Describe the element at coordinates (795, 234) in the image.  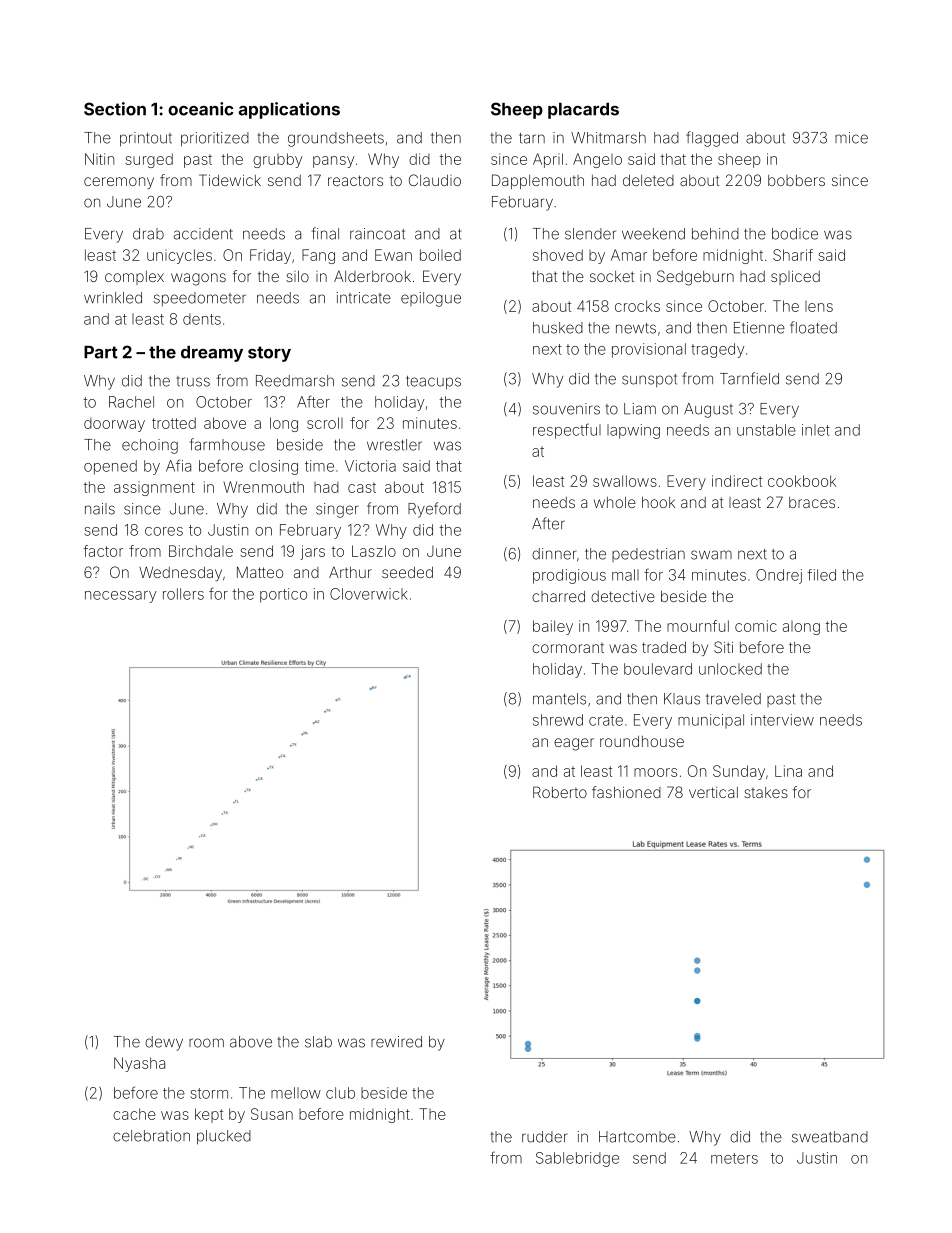
I see `bodice` at that location.
